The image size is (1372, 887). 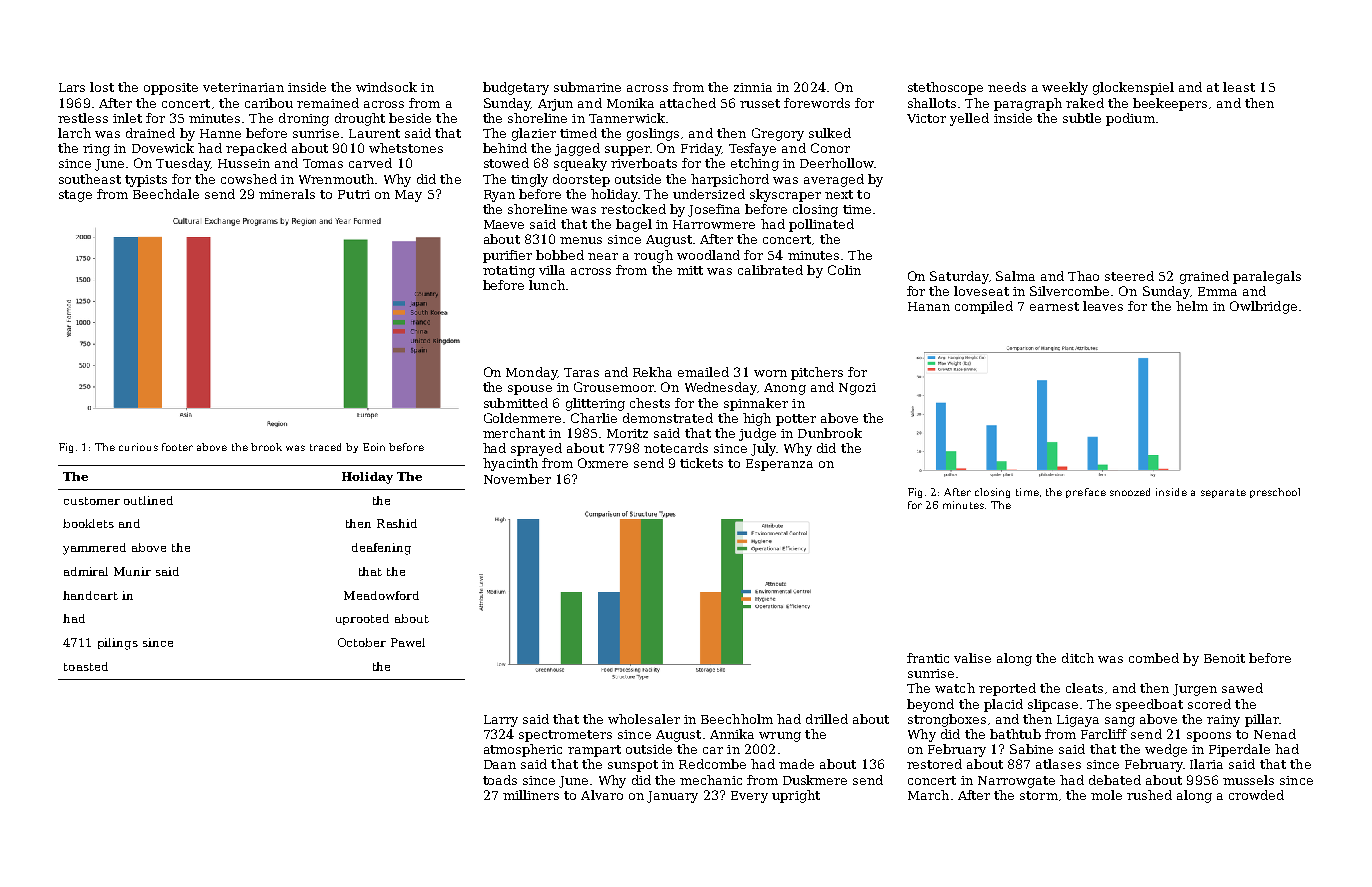 What do you see at coordinates (287, 194) in the screenshot?
I see `minerals` at bounding box center [287, 194].
